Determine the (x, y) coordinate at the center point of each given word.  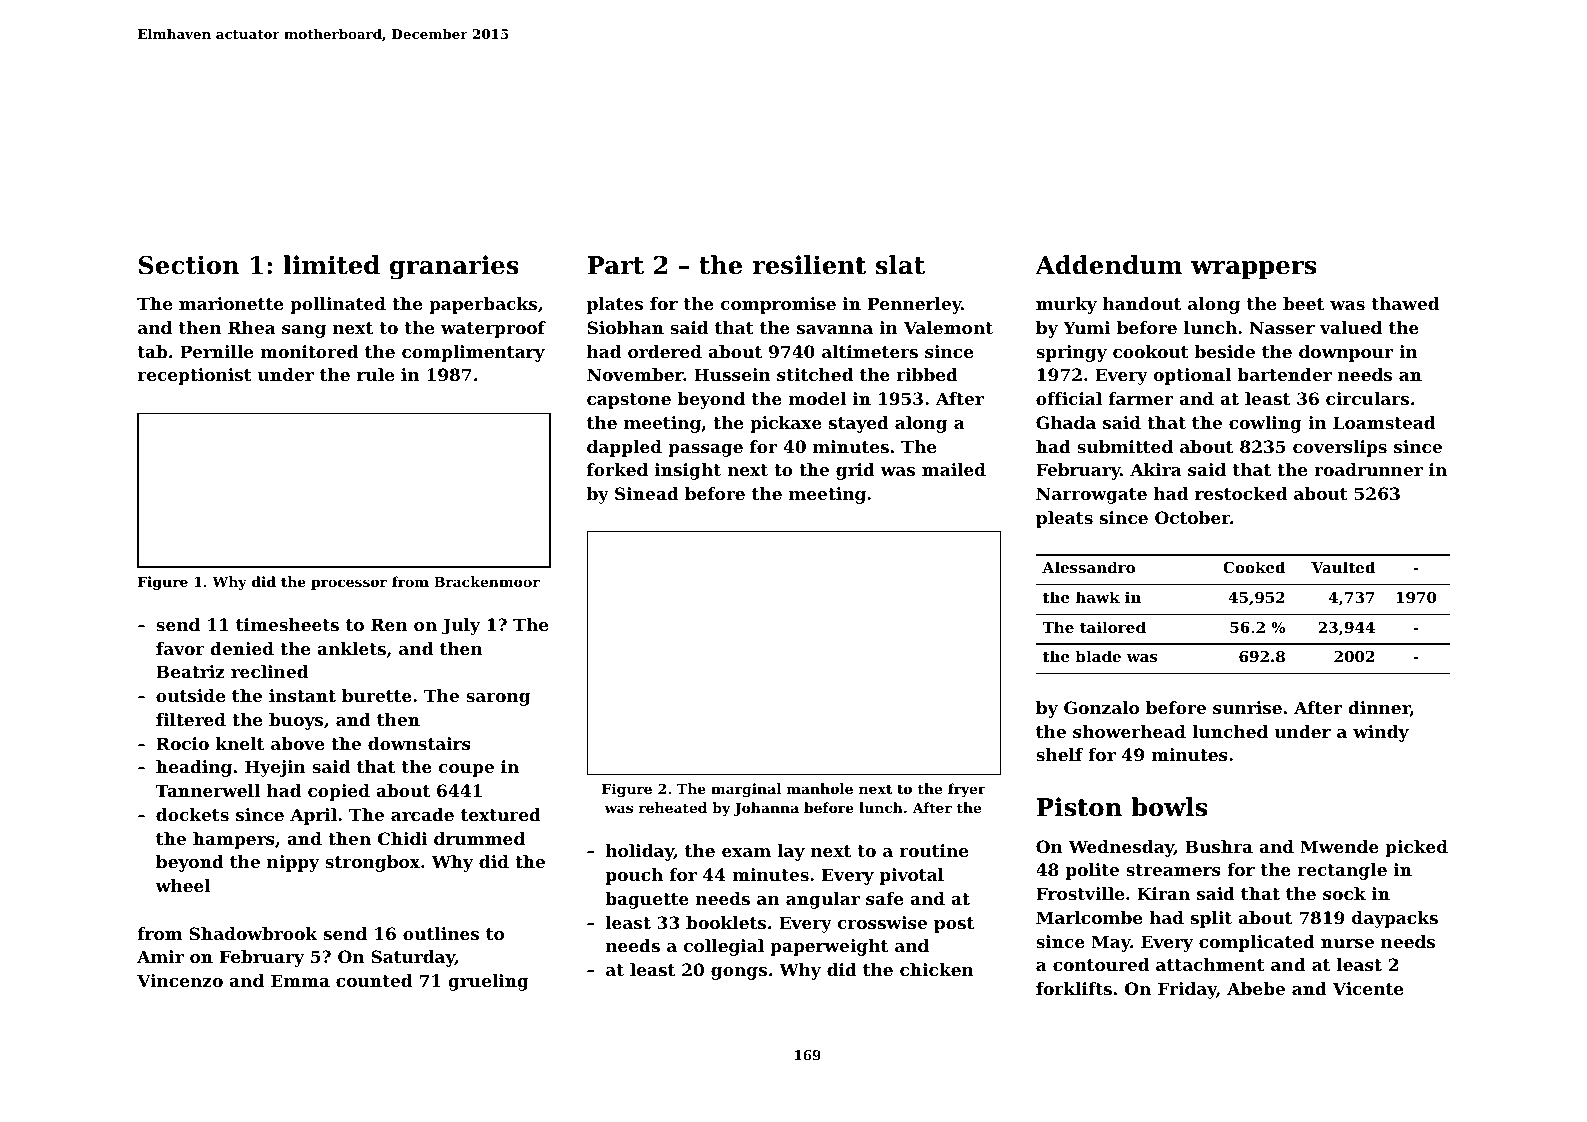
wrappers (1253, 270)
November (635, 374)
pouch (634, 876)
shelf (1059, 754)
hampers (234, 840)
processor (349, 584)
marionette (231, 303)
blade (1098, 656)
